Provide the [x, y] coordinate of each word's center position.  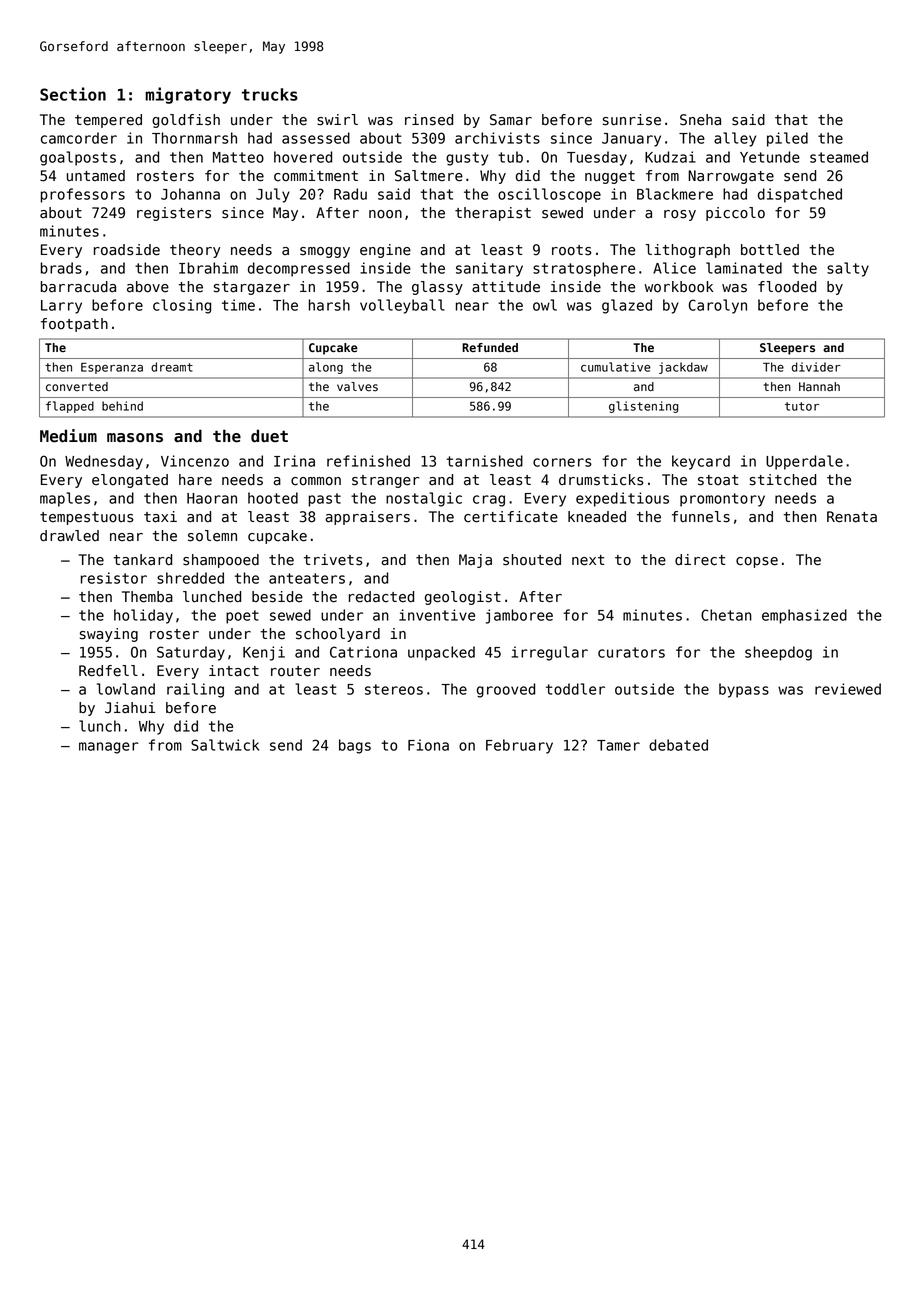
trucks [270, 94]
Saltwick [225, 745]
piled [787, 139]
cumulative [616, 367]
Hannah [819, 387]
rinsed [429, 120]
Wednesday [104, 462]
